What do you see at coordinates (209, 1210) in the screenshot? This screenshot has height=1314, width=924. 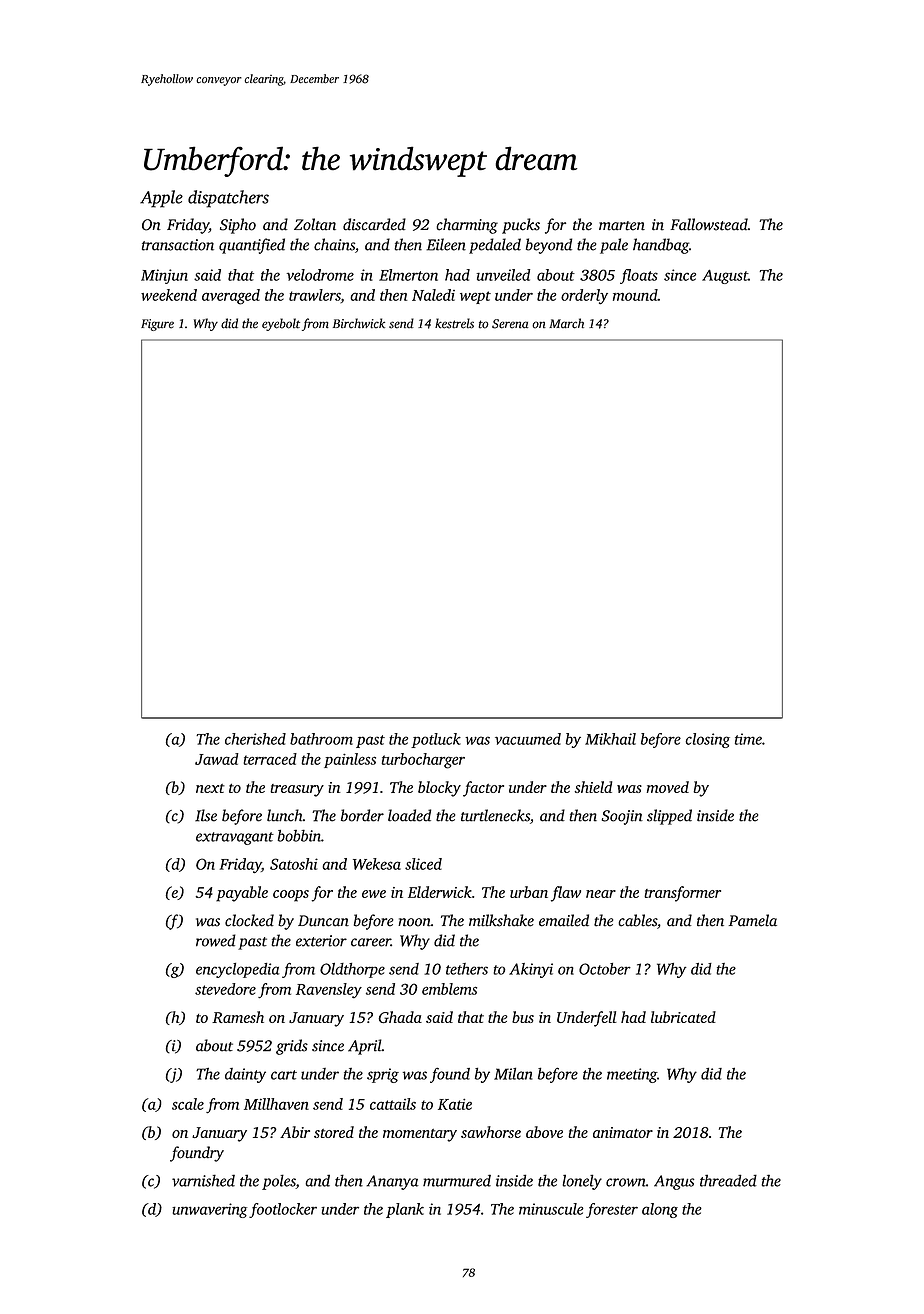 I see `unwavering` at bounding box center [209, 1210].
